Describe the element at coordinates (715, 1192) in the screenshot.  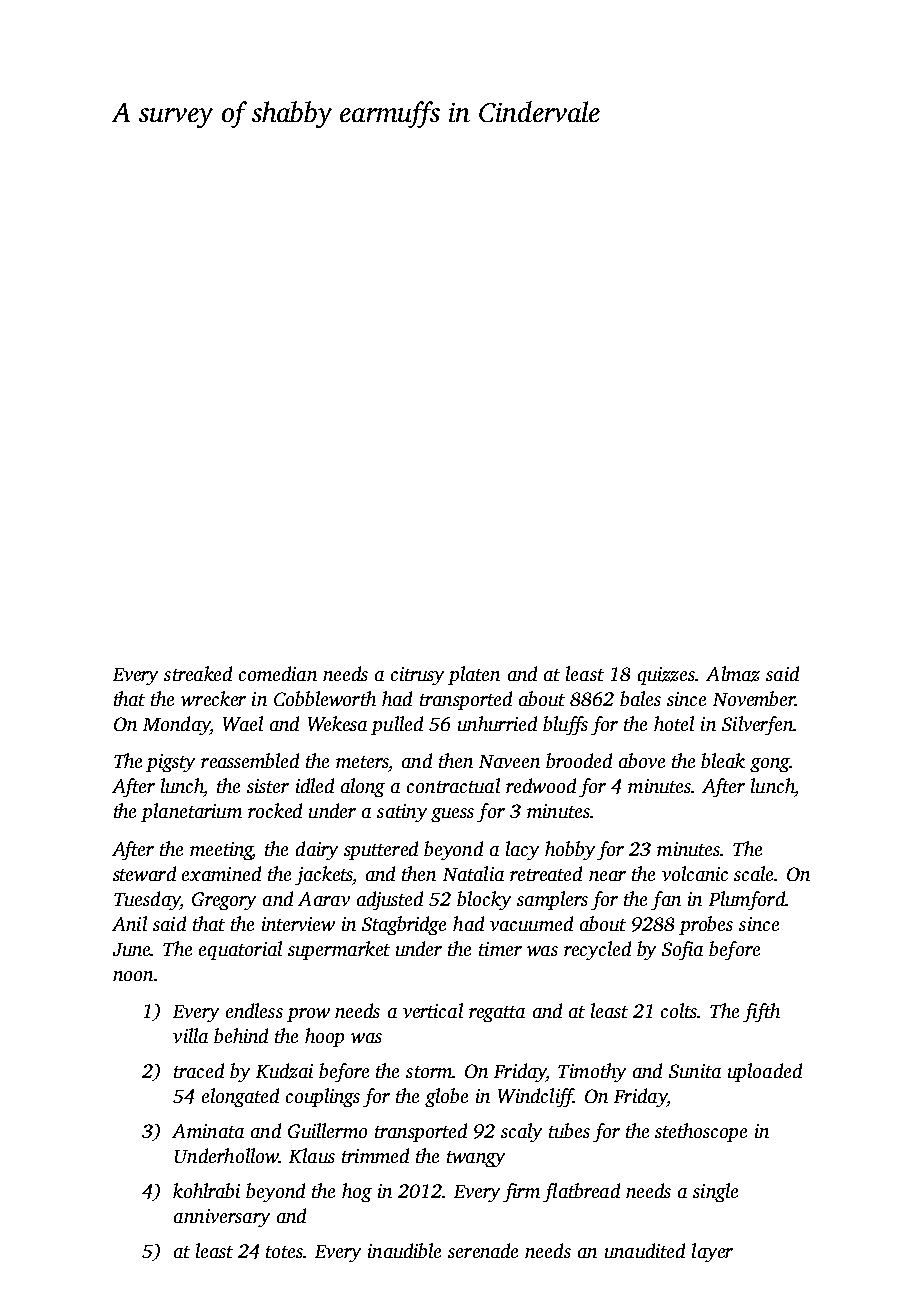
I see `single` at that location.
